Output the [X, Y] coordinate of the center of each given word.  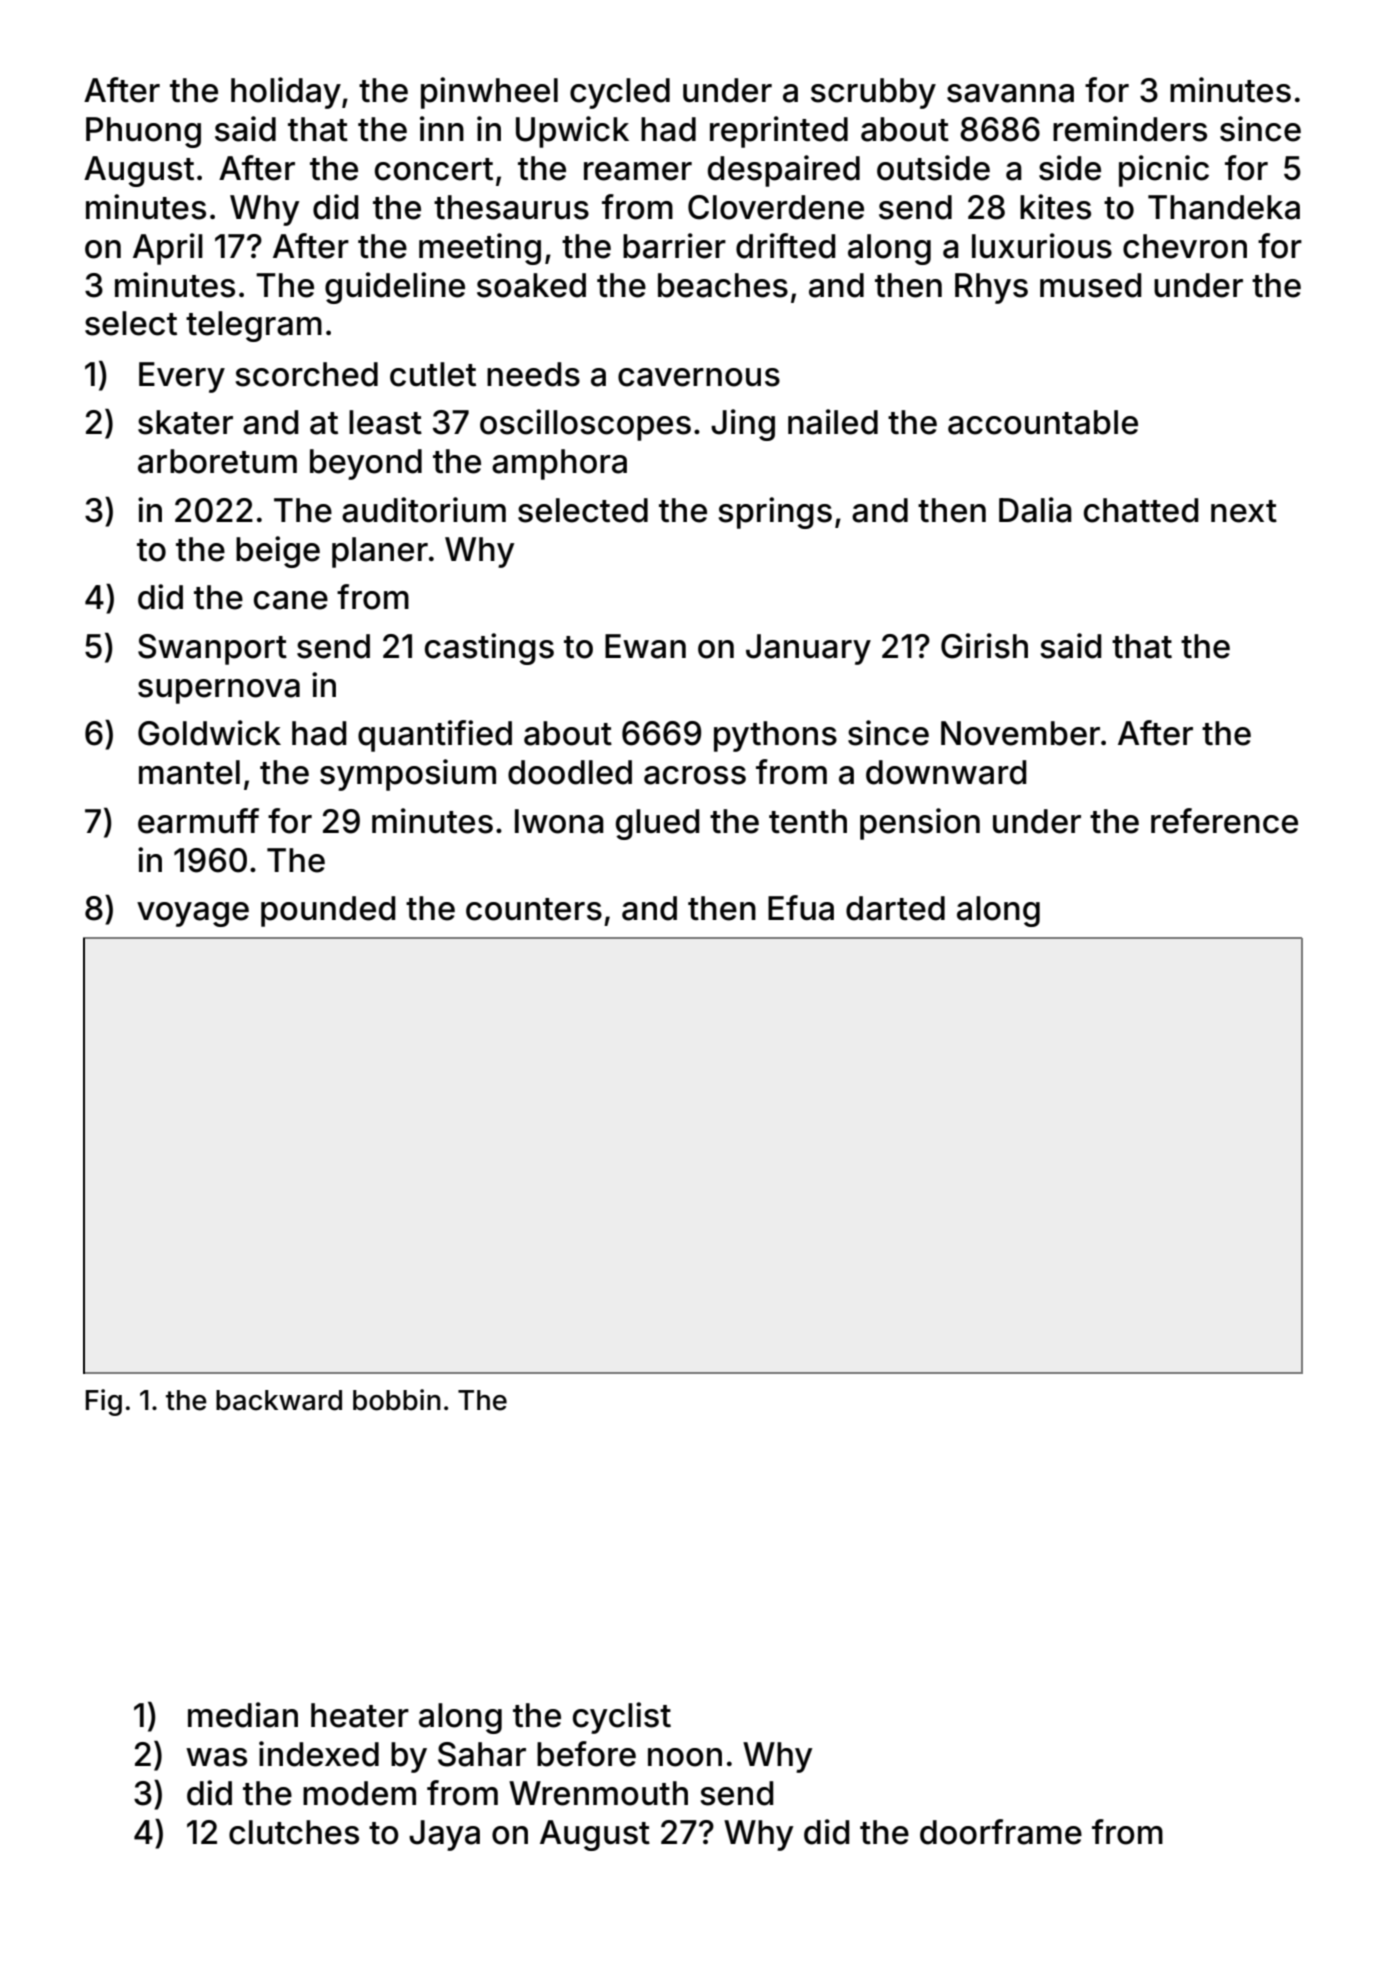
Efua [801, 908]
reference [1224, 821]
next [1244, 511]
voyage [193, 914]
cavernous [699, 377]
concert [434, 169]
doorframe [1001, 1832]
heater [360, 1715]
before [586, 1754]
